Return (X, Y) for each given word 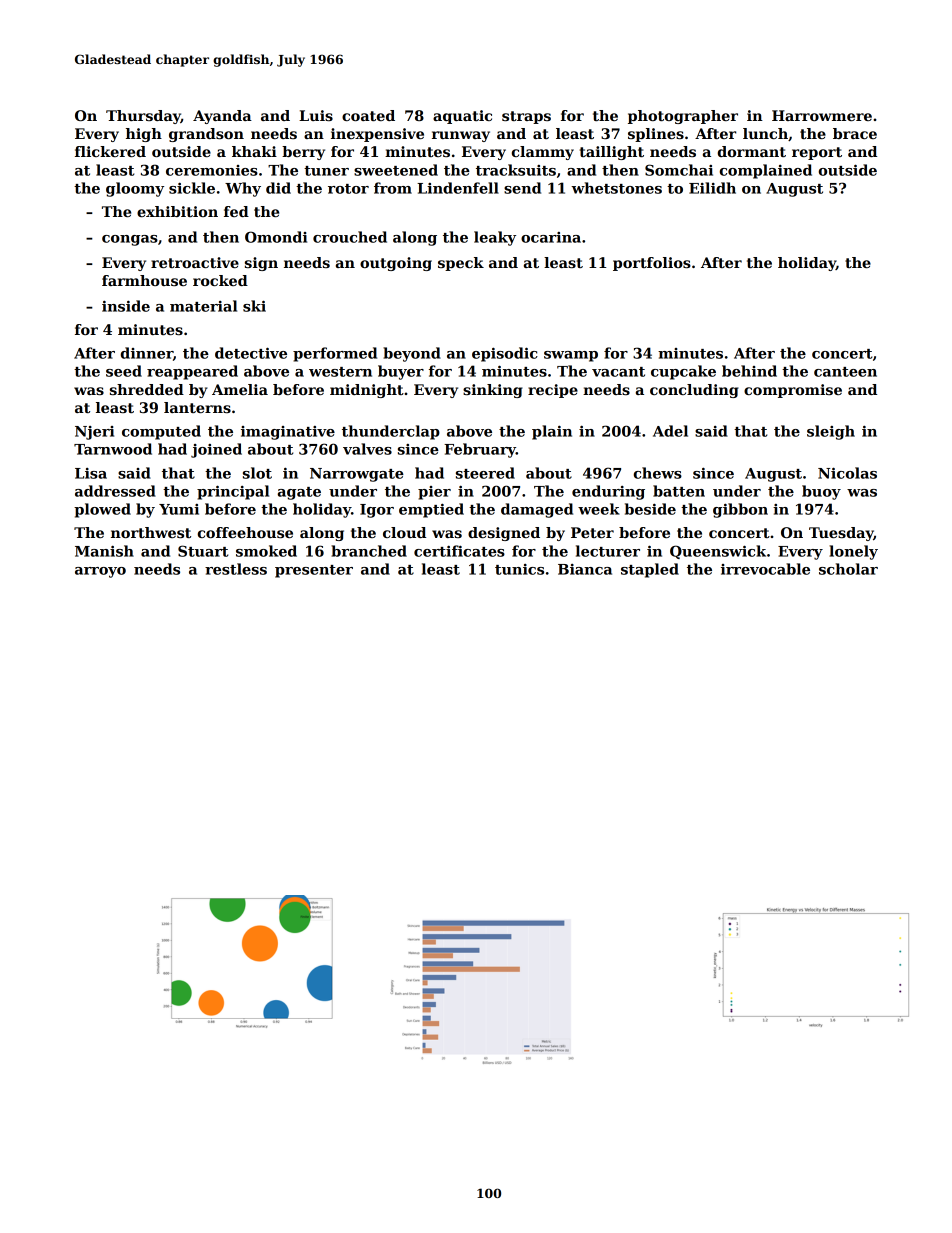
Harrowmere (822, 115)
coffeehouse (245, 532)
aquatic (462, 117)
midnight (367, 391)
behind (749, 371)
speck (461, 264)
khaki (254, 151)
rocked (220, 280)
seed (124, 371)
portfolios (652, 264)
